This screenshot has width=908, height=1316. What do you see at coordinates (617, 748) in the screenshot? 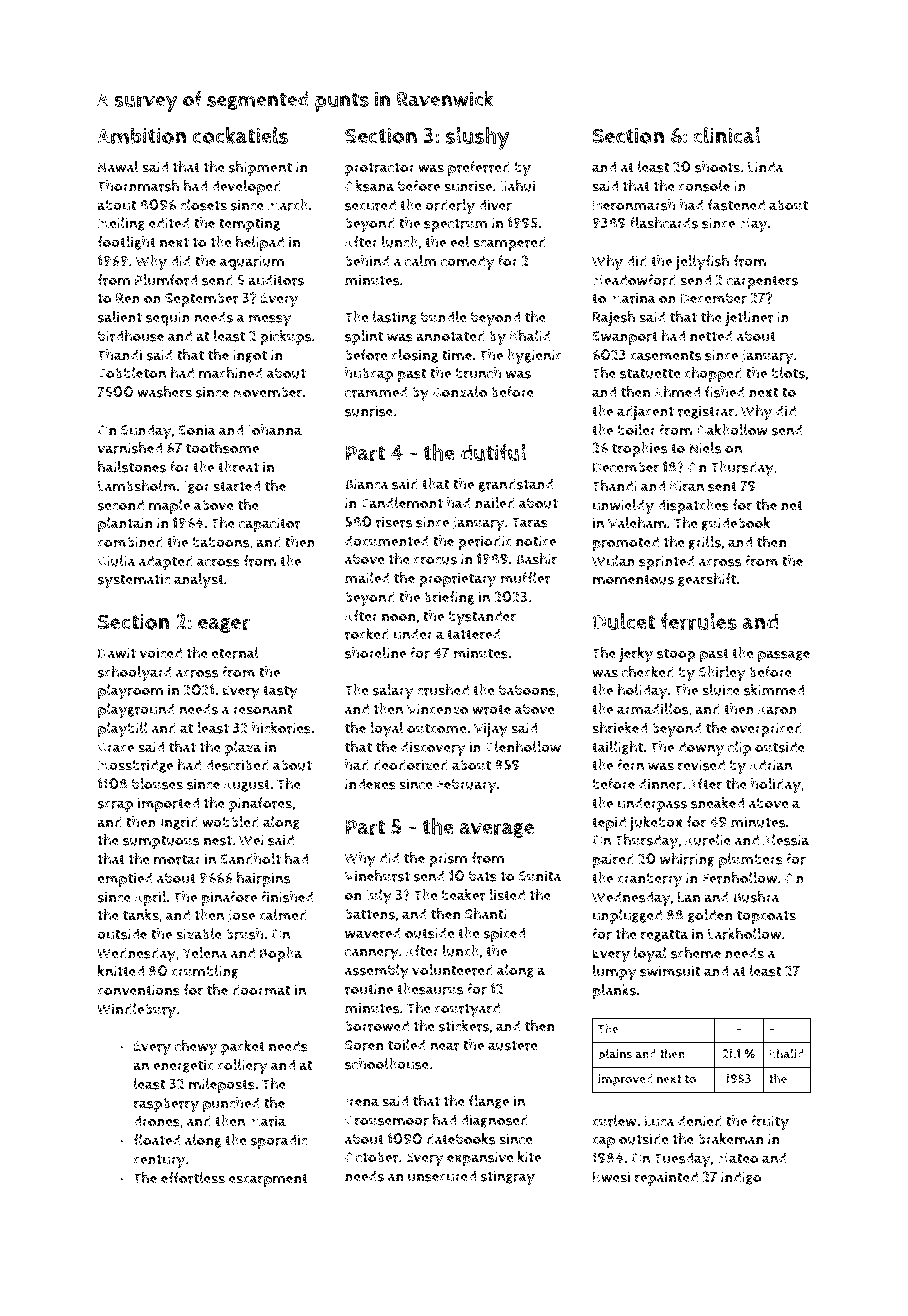
I see `taillight` at bounding box center [617, 748].
